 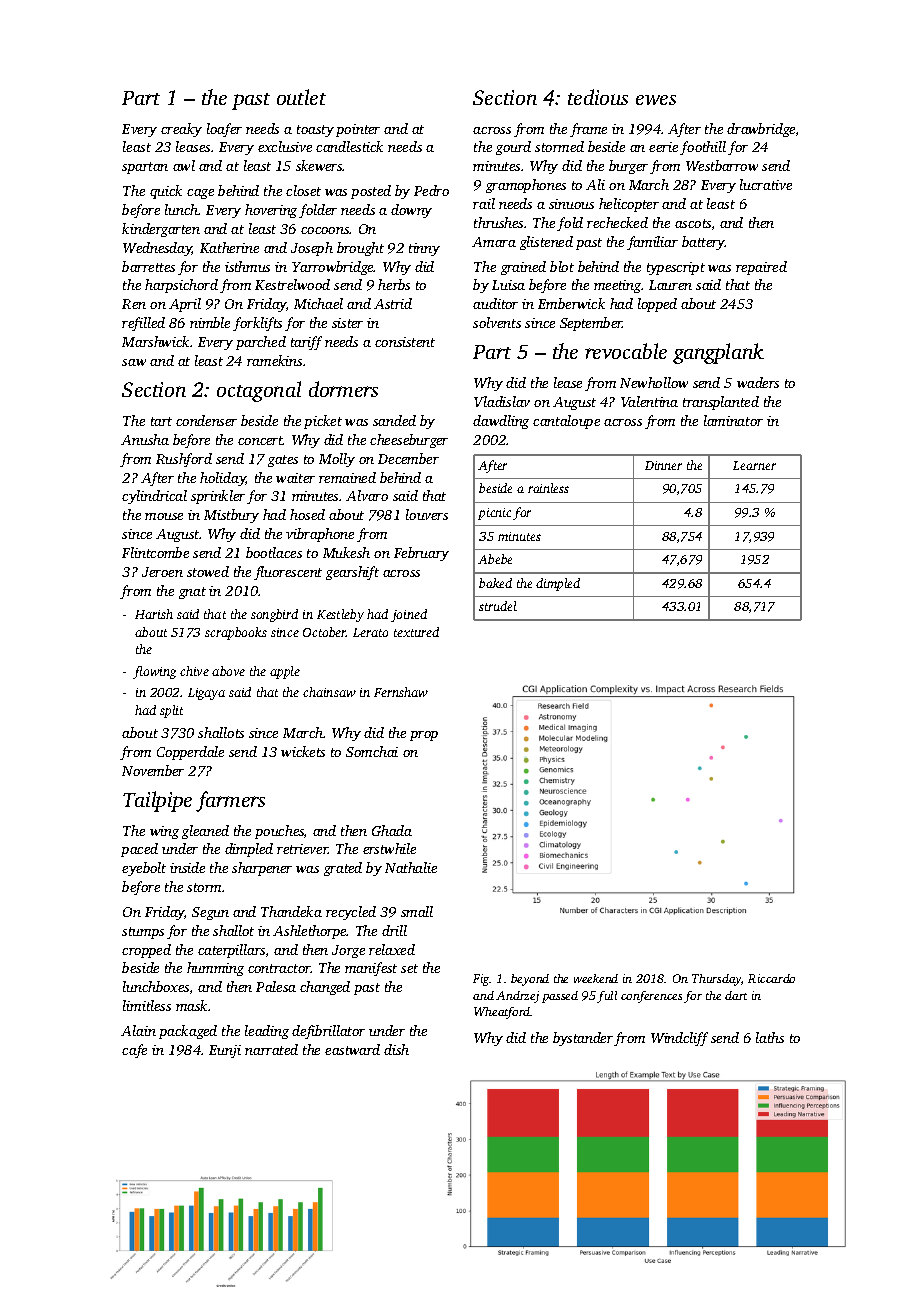 I want to click on concert, so click(x=260, y=440).
